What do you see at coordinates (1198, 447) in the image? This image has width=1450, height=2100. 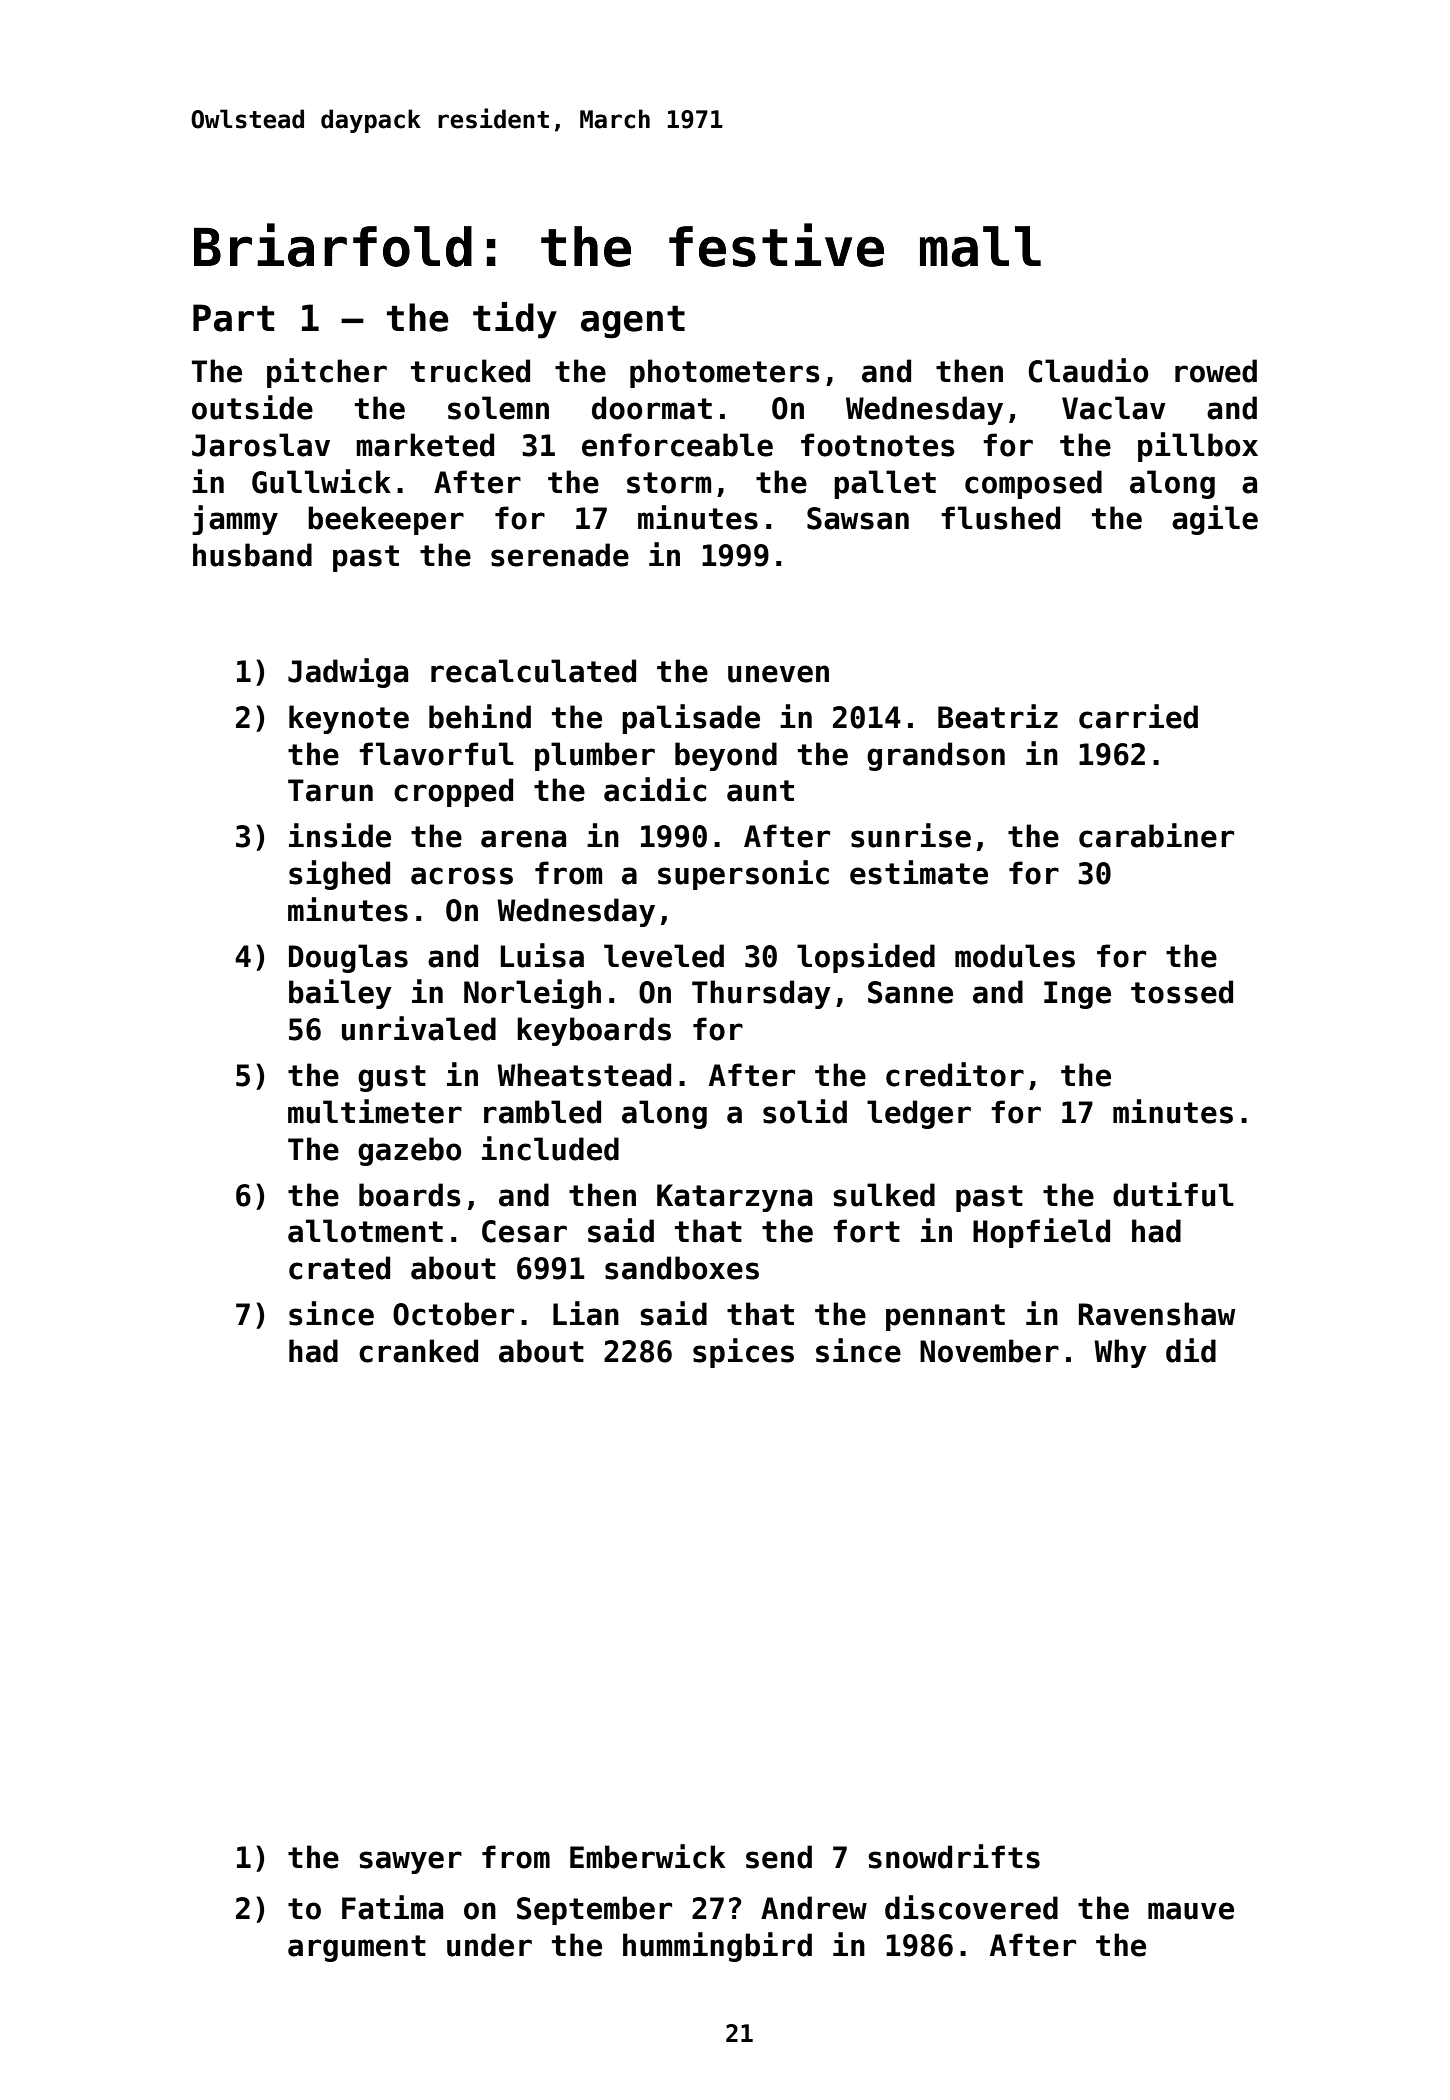 I see `pillbox` at bounding box center [1198, 447].
